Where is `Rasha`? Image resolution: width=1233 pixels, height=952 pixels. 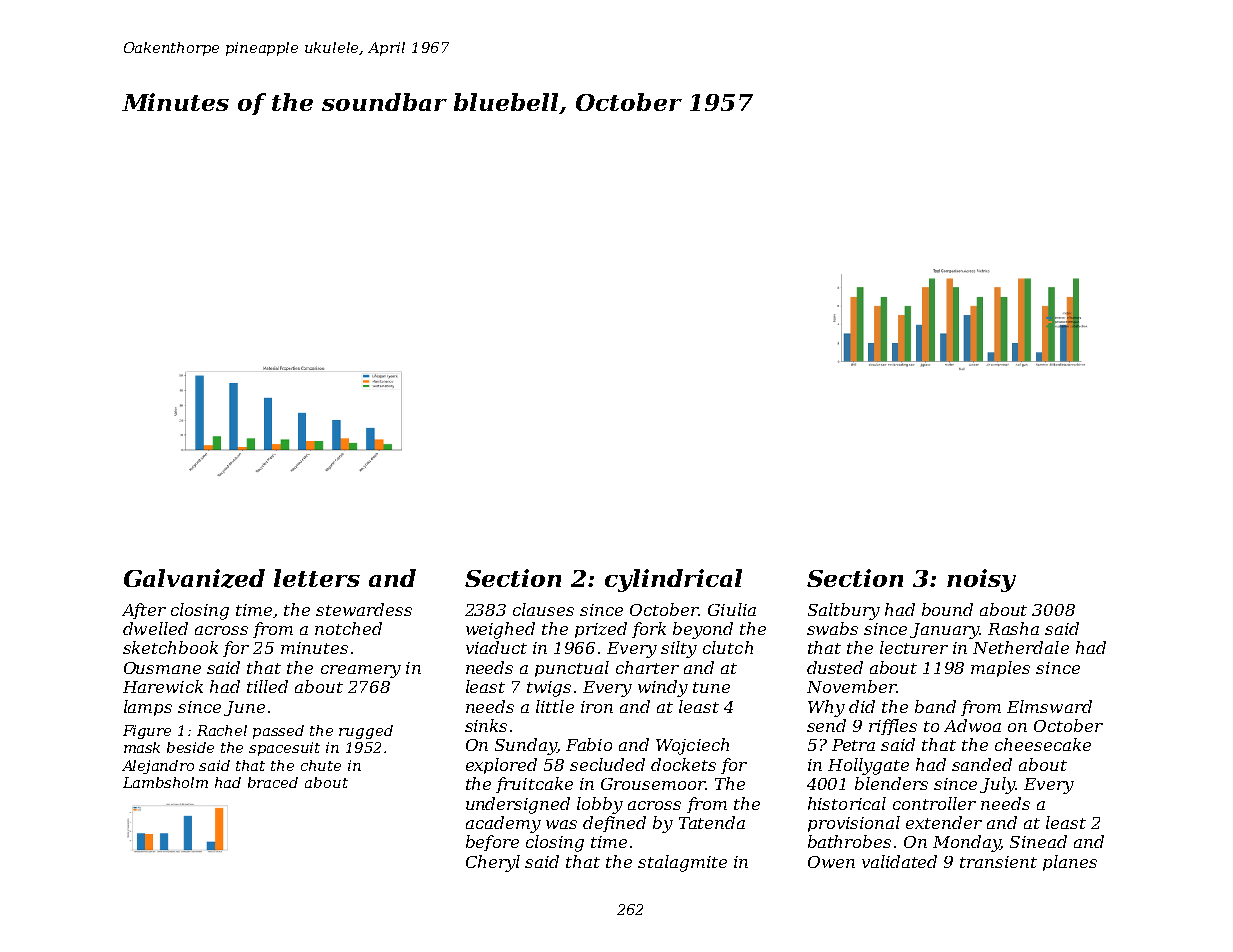
Rasha is located at coordinates (1013, 628).
